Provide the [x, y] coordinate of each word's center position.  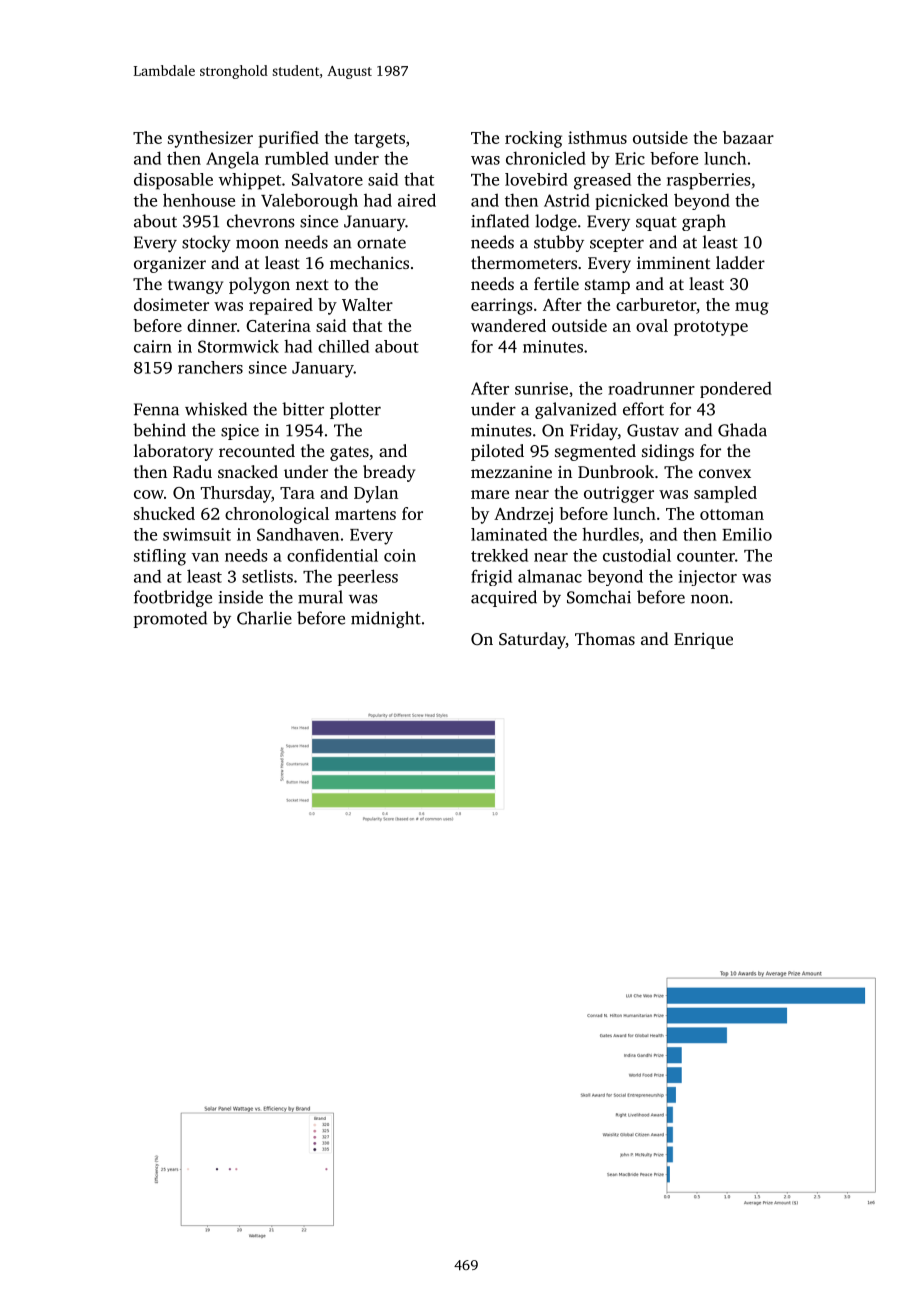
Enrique [703, 641]
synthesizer [210, 139]
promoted [170, 619]
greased [602, 181]
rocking [533, 139]
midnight [386, 619]
